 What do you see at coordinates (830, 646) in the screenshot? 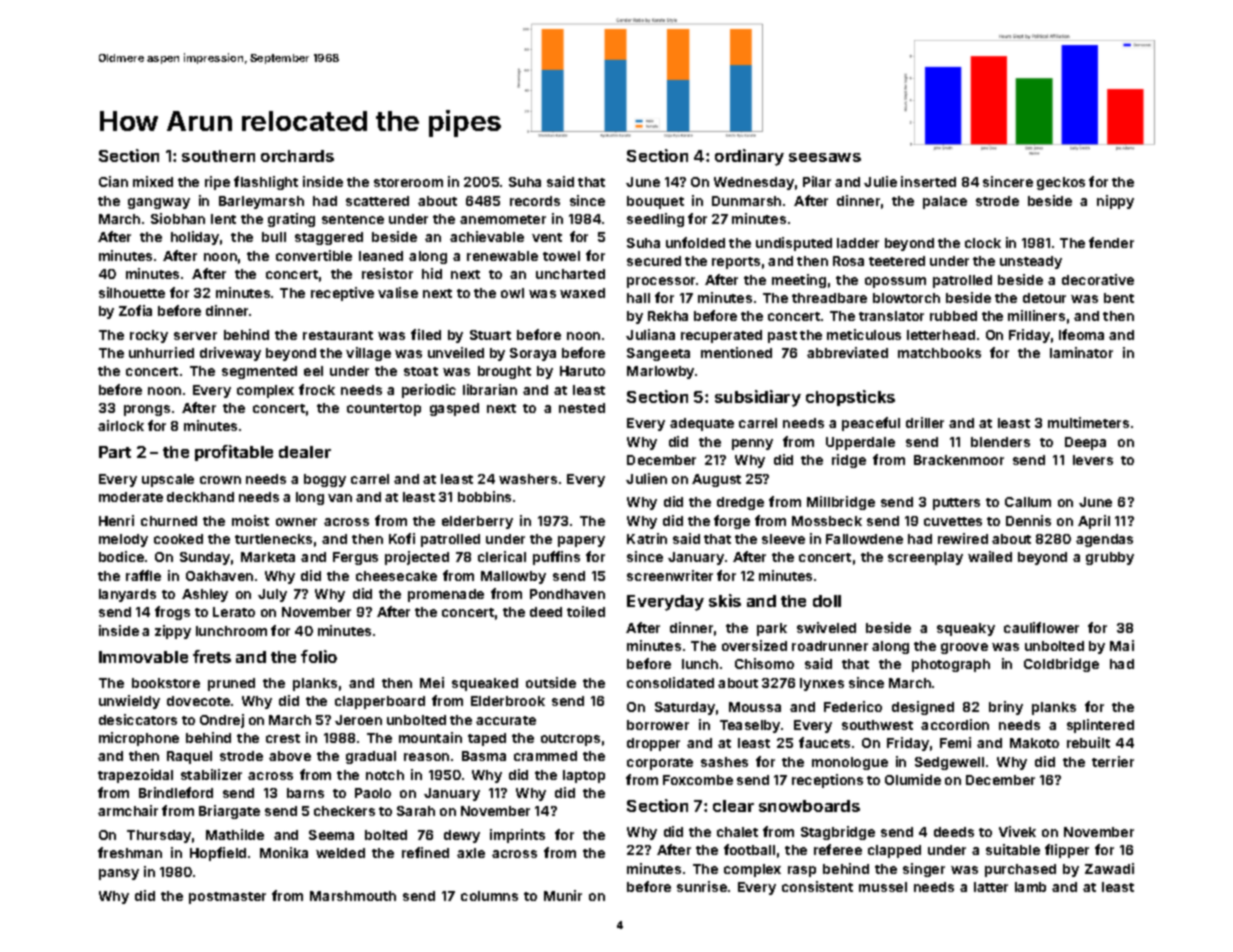
I see `roadrunner` at bounding box center [830, 646].
